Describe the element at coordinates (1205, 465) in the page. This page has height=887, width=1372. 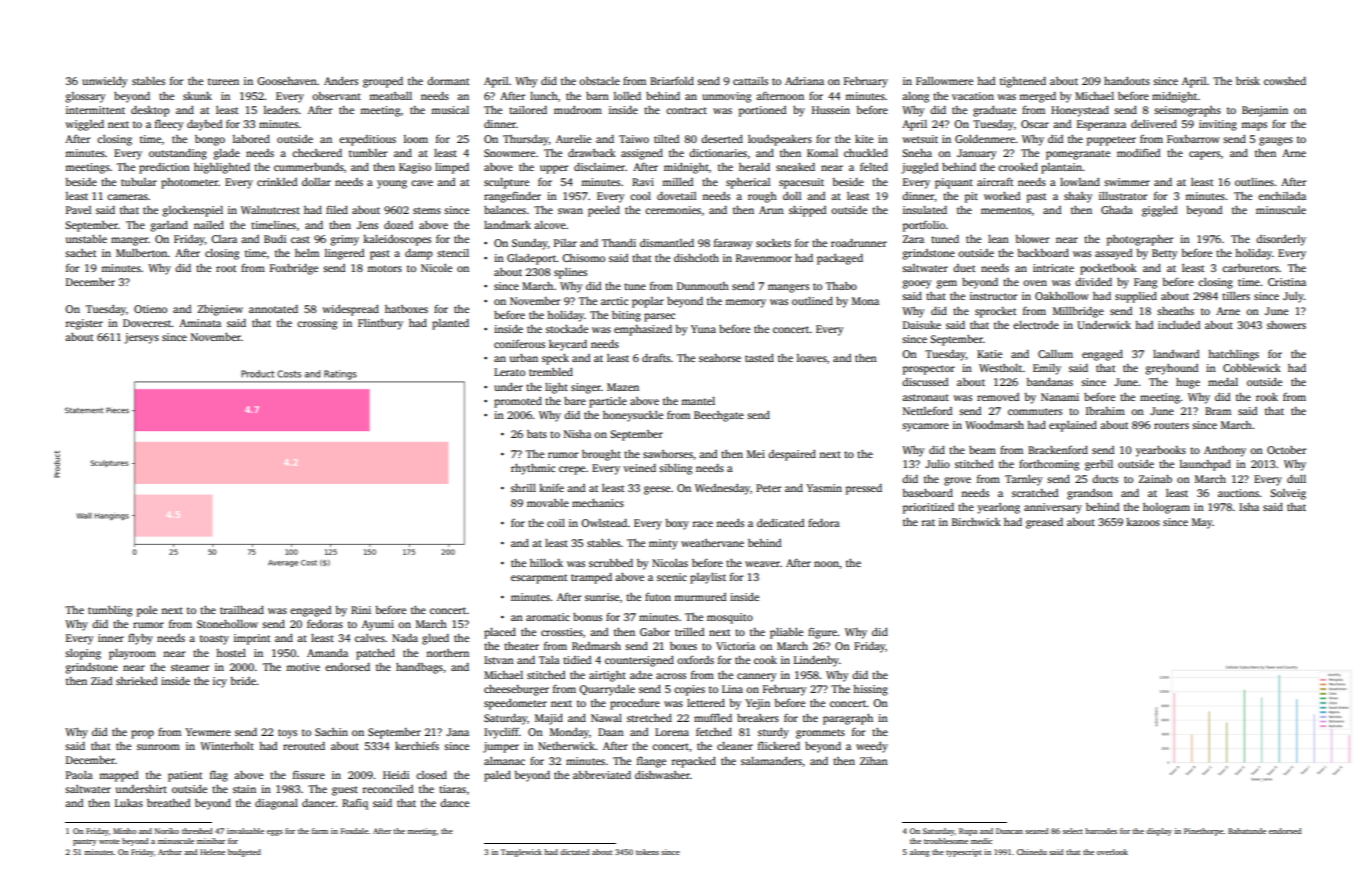
I see `launchpad` at that location.
